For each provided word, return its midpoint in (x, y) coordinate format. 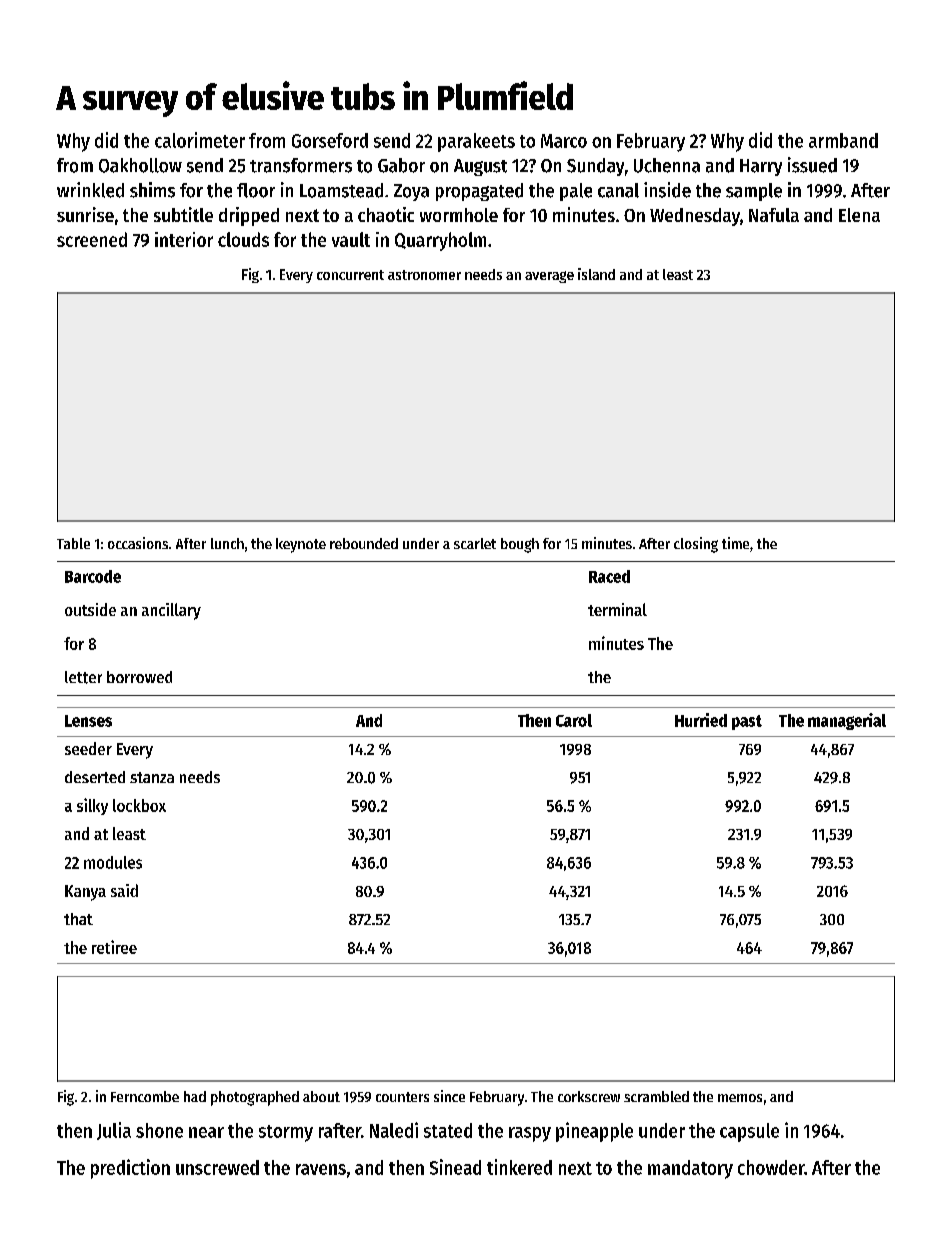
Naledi (394, 1130)
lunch (227, 543)
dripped (249, 216)
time (735, 543)
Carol (574, 720)
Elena (859, 215)
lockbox (139, 805)
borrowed (139, 677)
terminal (617, 609)
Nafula (774, 215)
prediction (130, 1169)
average (549, 277)
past (747, 722)
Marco (564, 141)
